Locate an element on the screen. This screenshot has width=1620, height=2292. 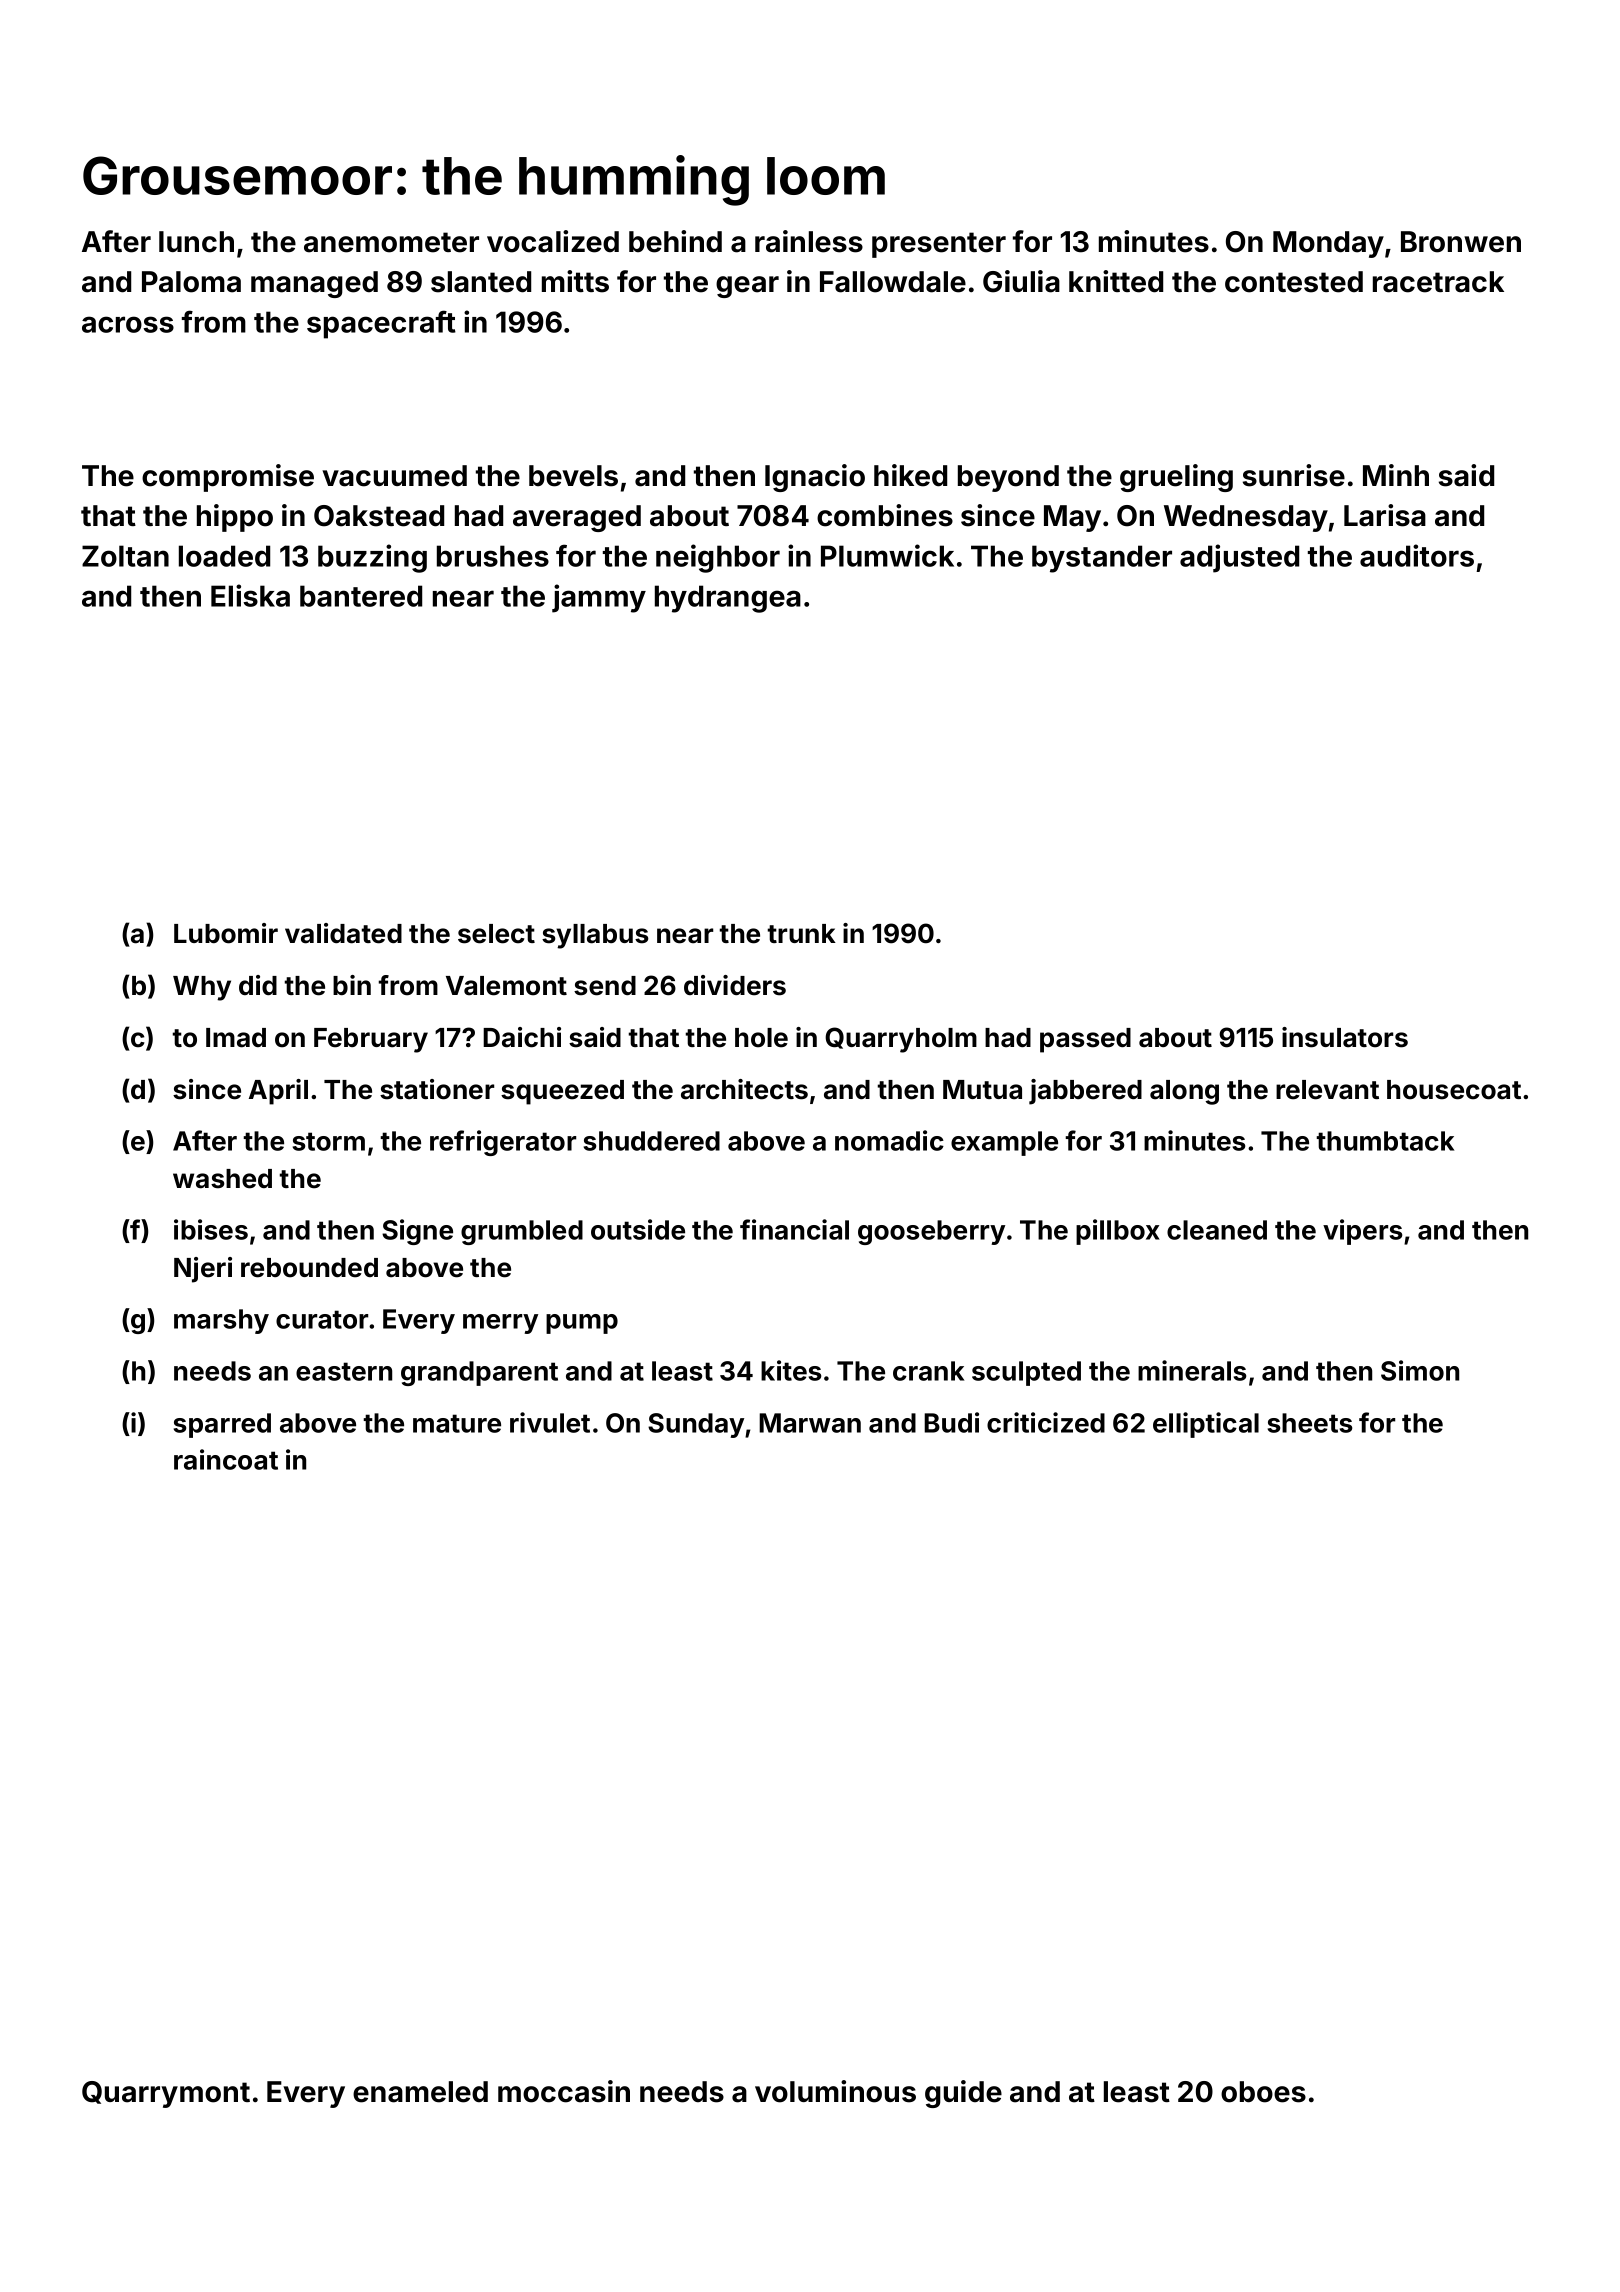
Bronwen is located at coordinates (1461, 242).
